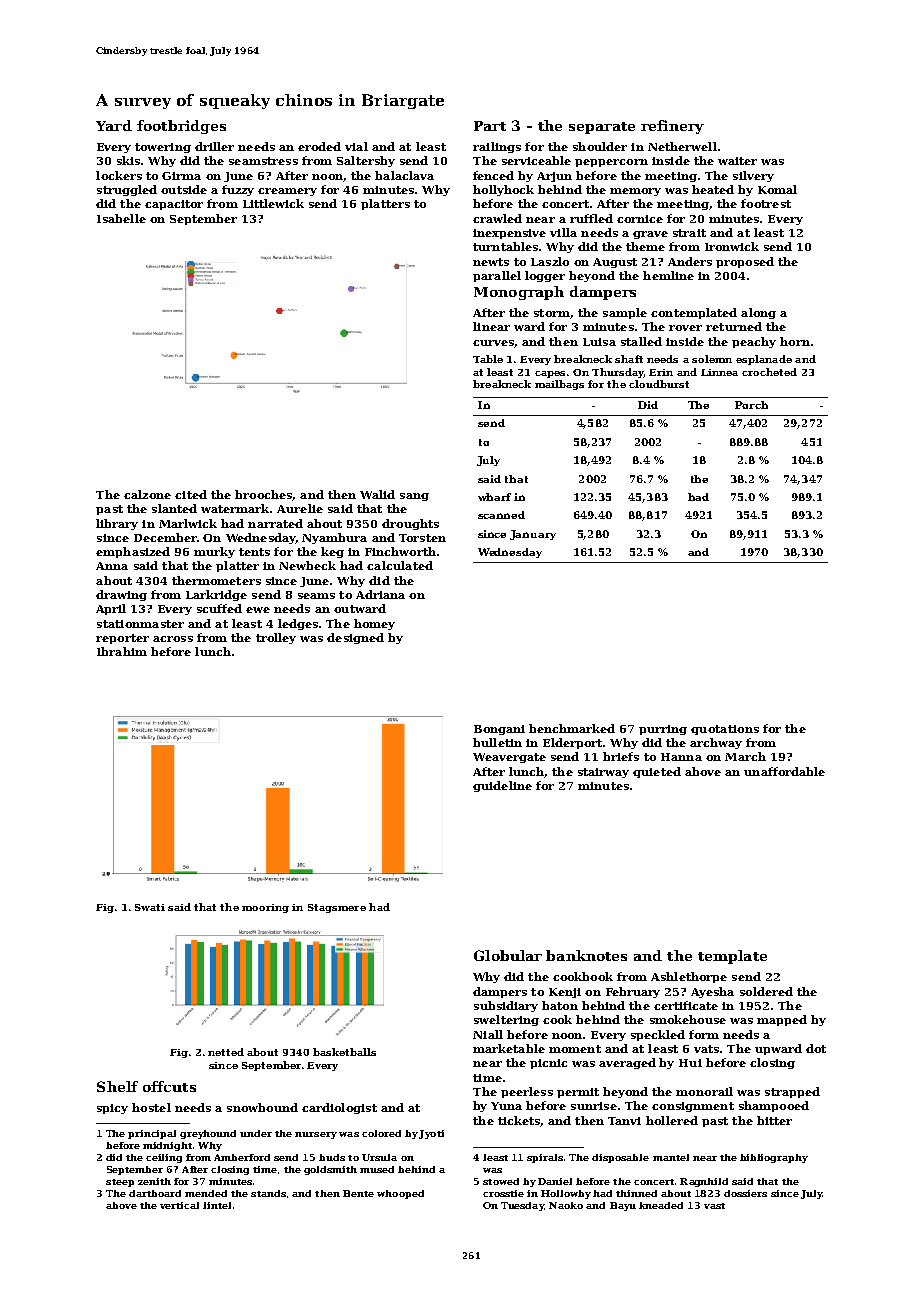 This screenshot has height=1308, width=924. Describe the element at coordinates (117, 1086) in the screenshot. I see `Shelf` at that location.
